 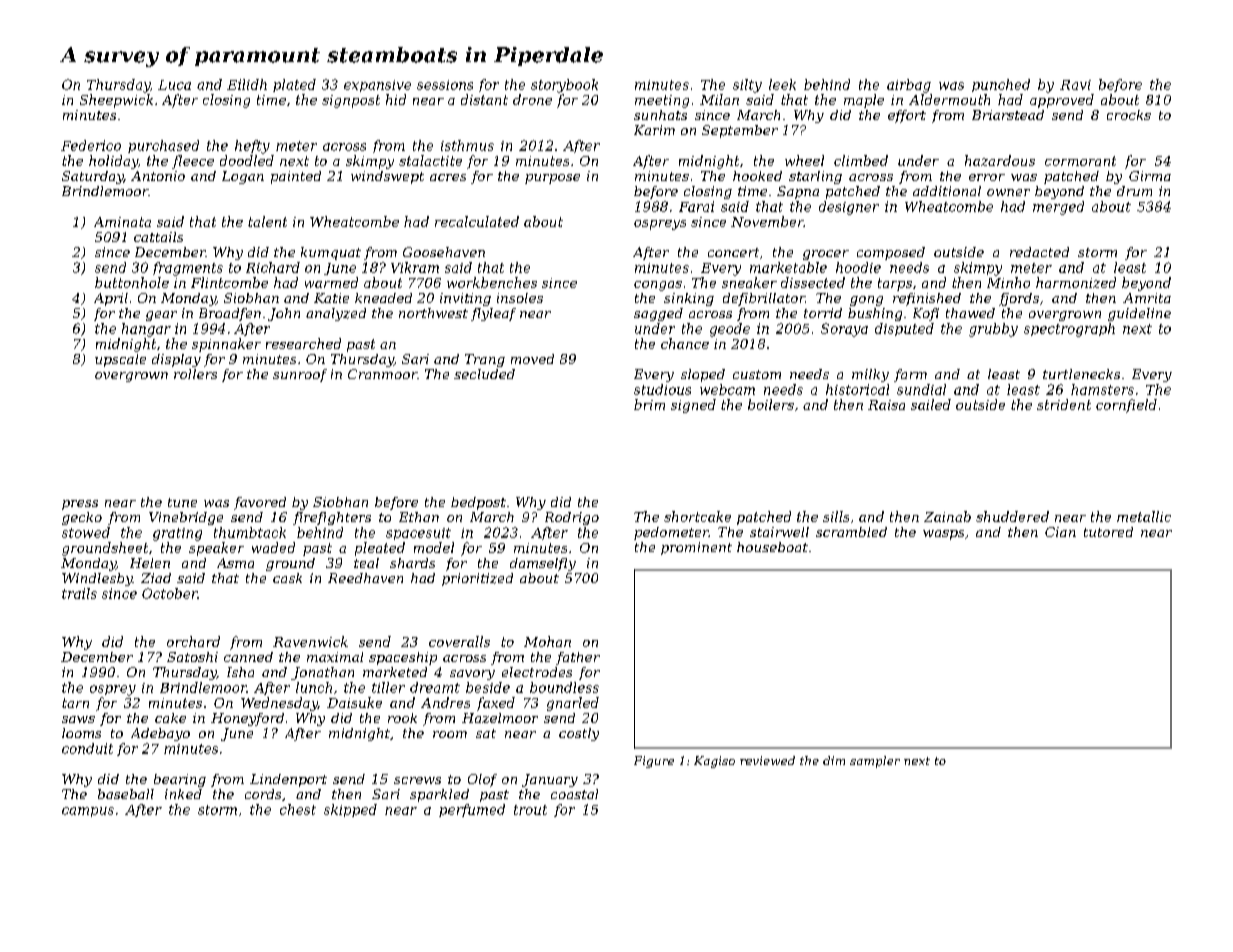 What do you see at coordinates (116, 101) in the document?
I see `Sheepwick` at bounding box center [116, 101].
